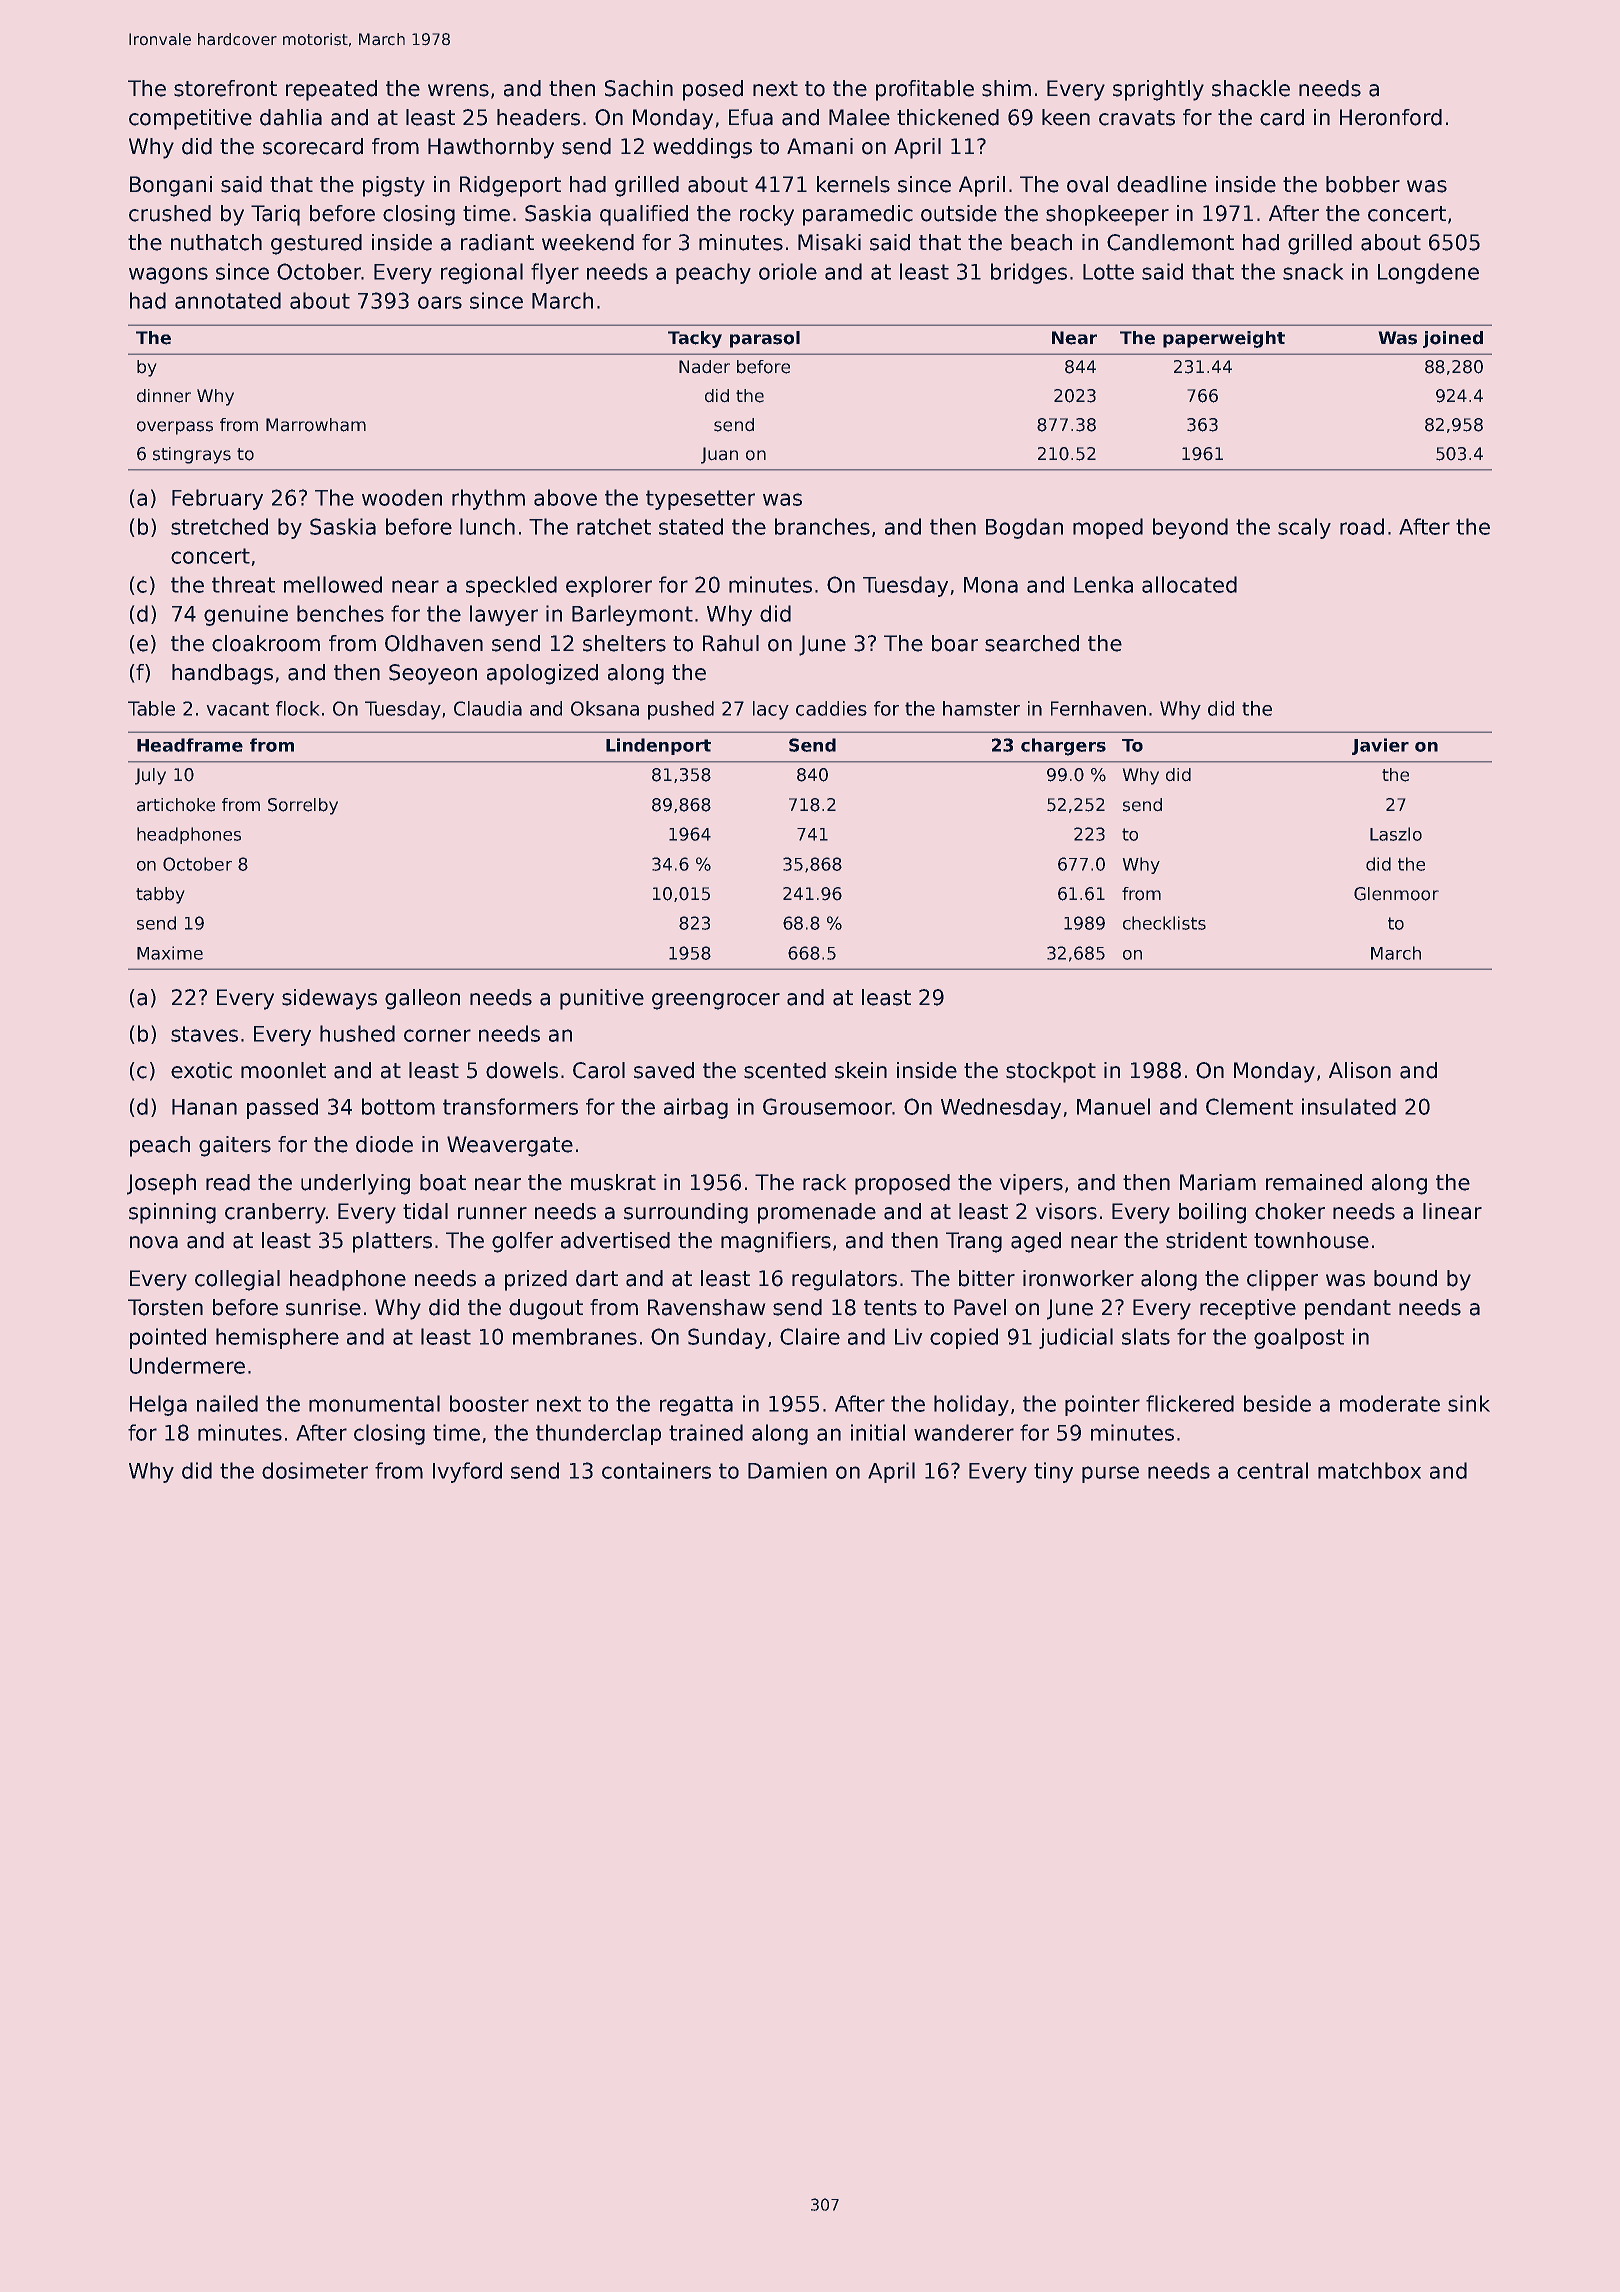 Image resolution: width=1620 pixels, height=2292 pixels. I want to click on wrens, so click(458, 90).
